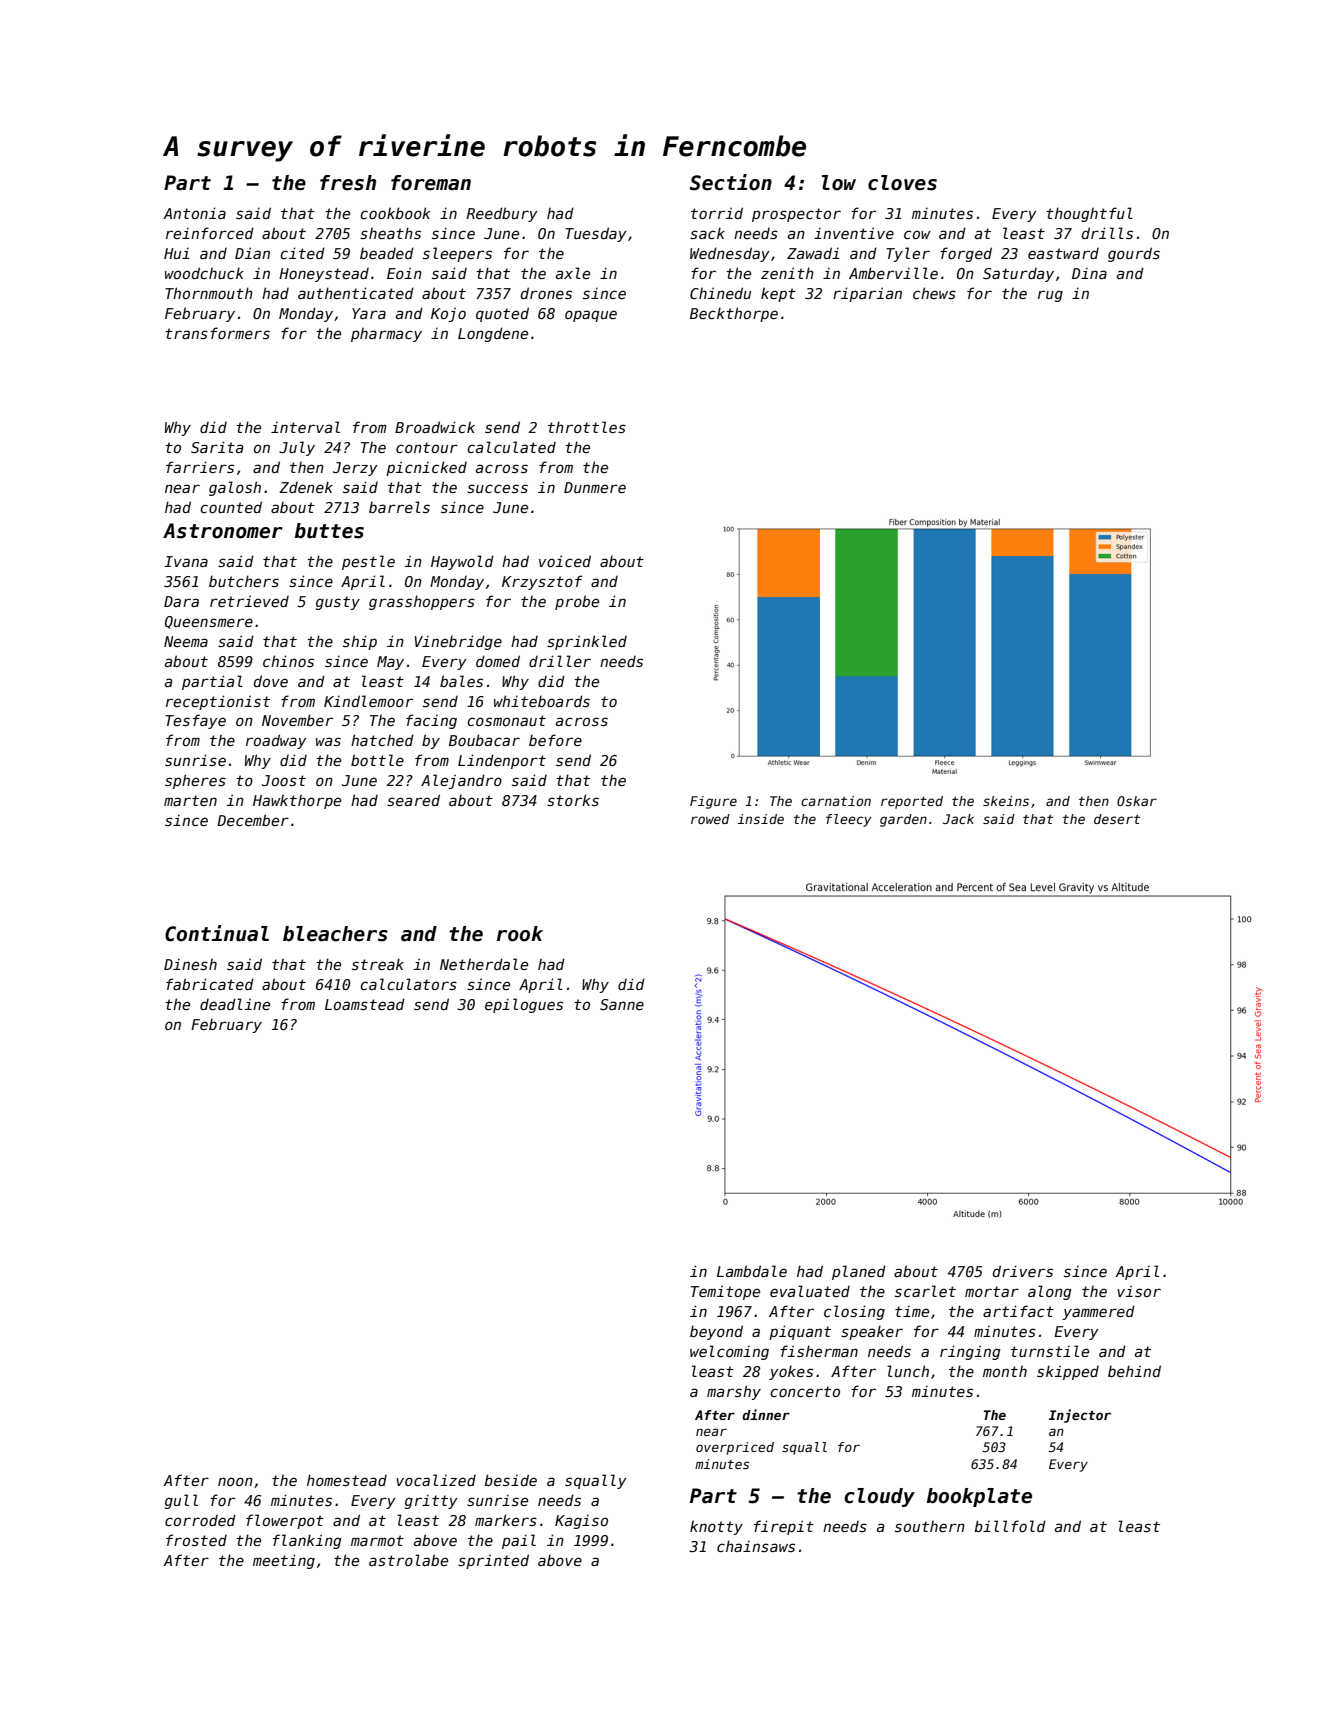 The image size is (1339, 1733). What do you see at coordinates (369, 313) in the page?
I see `Yara` at bounding box center [369, 313].
